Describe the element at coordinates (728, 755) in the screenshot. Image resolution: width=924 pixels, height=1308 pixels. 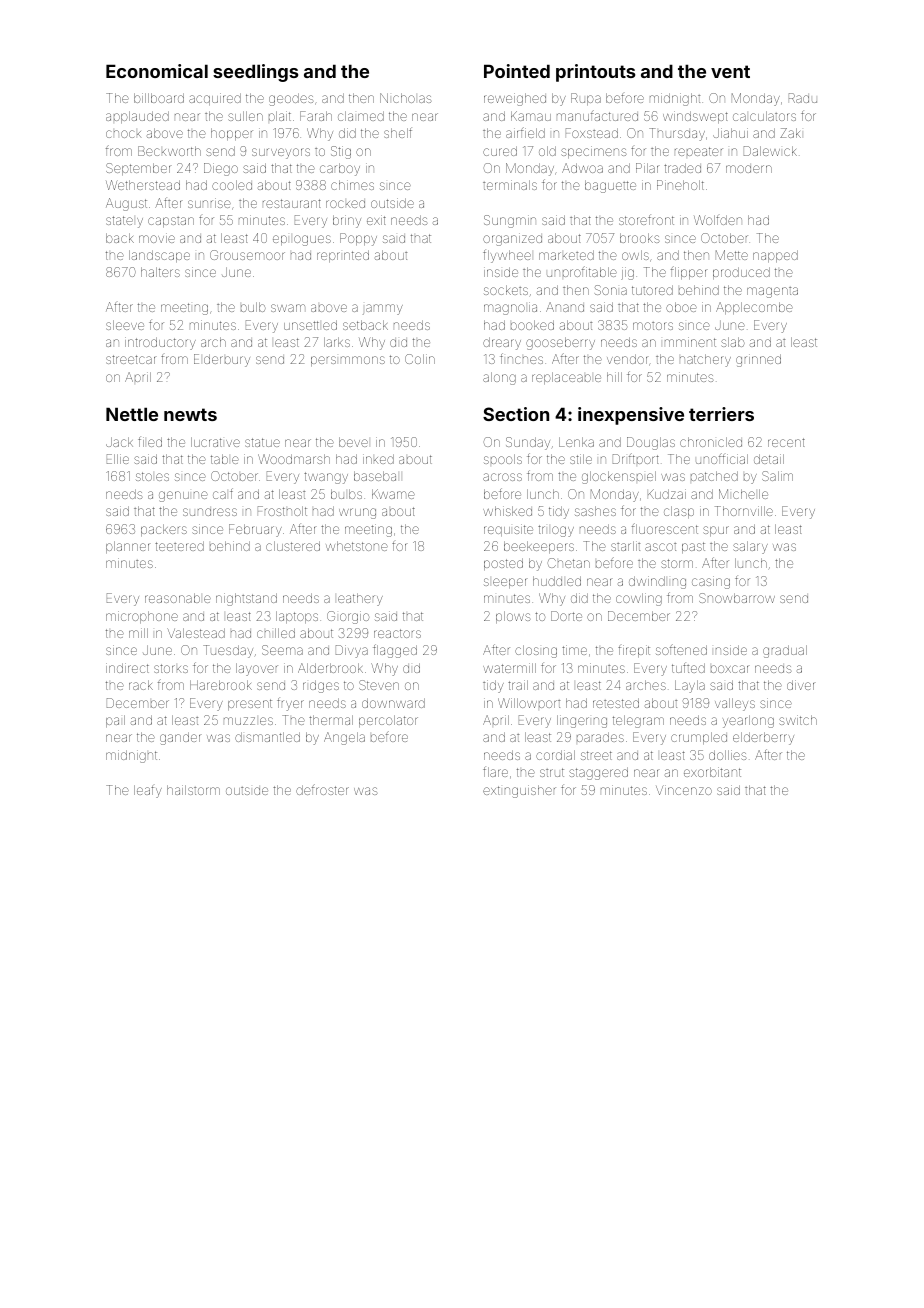
I see `dollies` at that location.
